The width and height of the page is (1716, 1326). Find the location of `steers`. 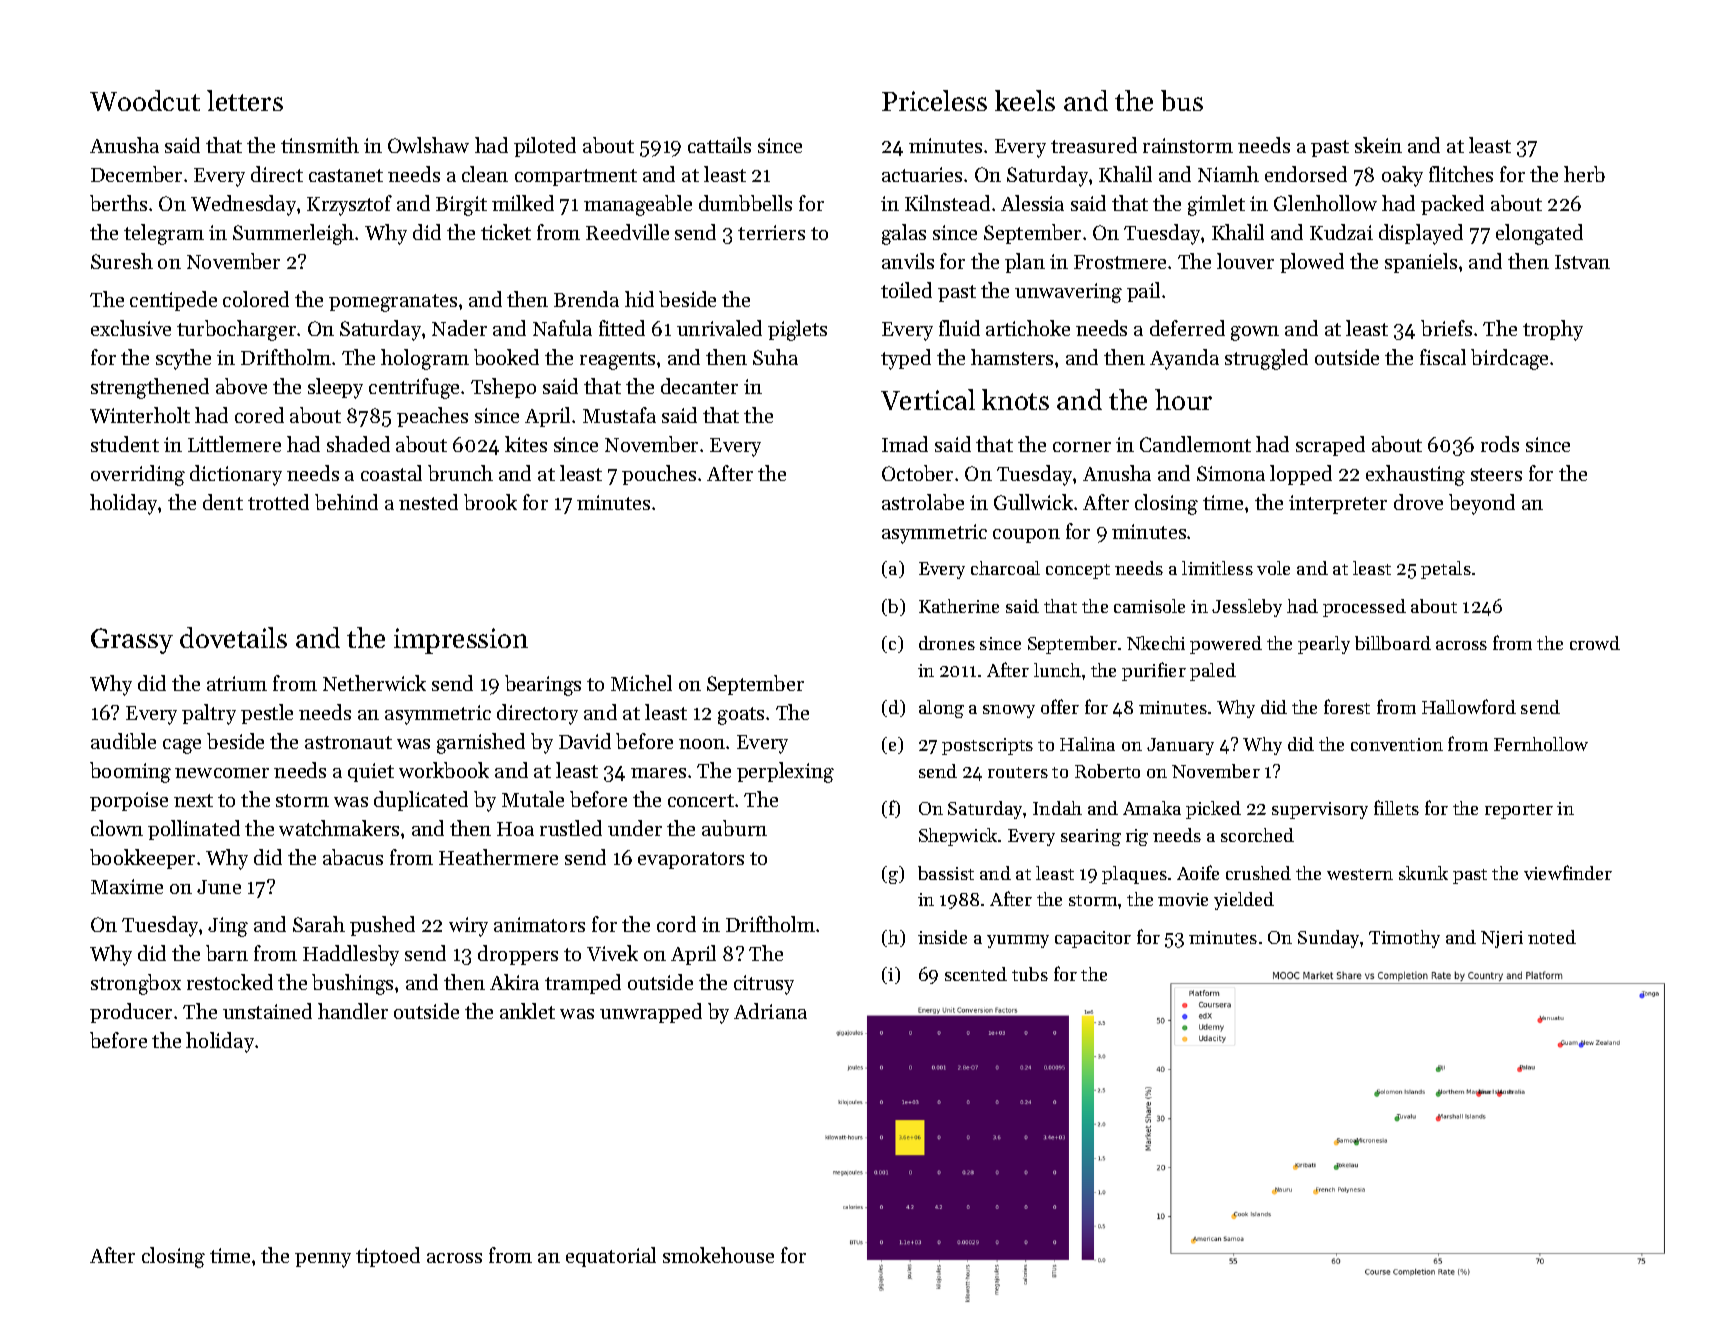

steers is located at coordinates (1496, 474).
